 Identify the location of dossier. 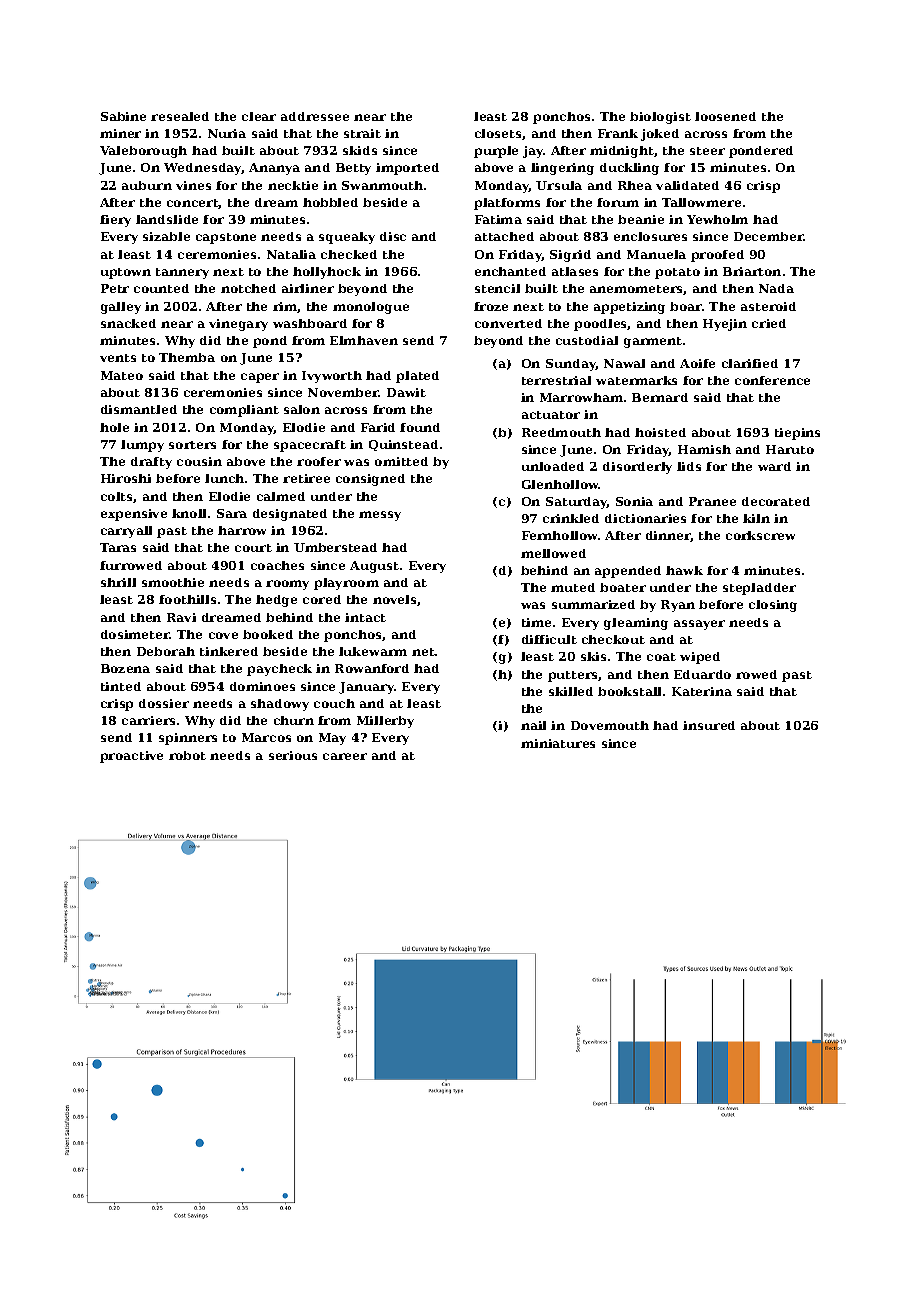
(164, 703).
